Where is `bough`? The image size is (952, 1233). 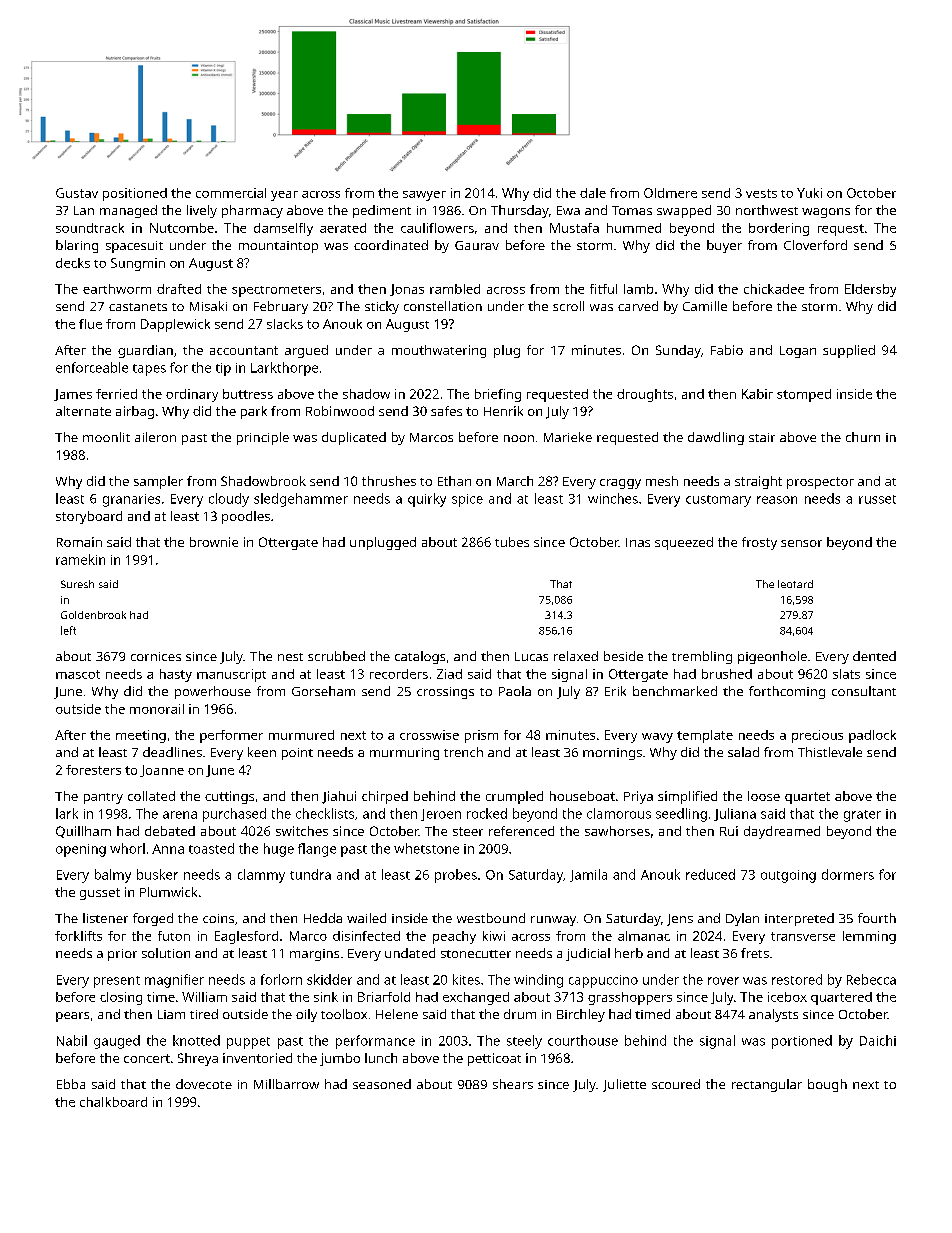 bough is located at coordinates (827, 1085).
